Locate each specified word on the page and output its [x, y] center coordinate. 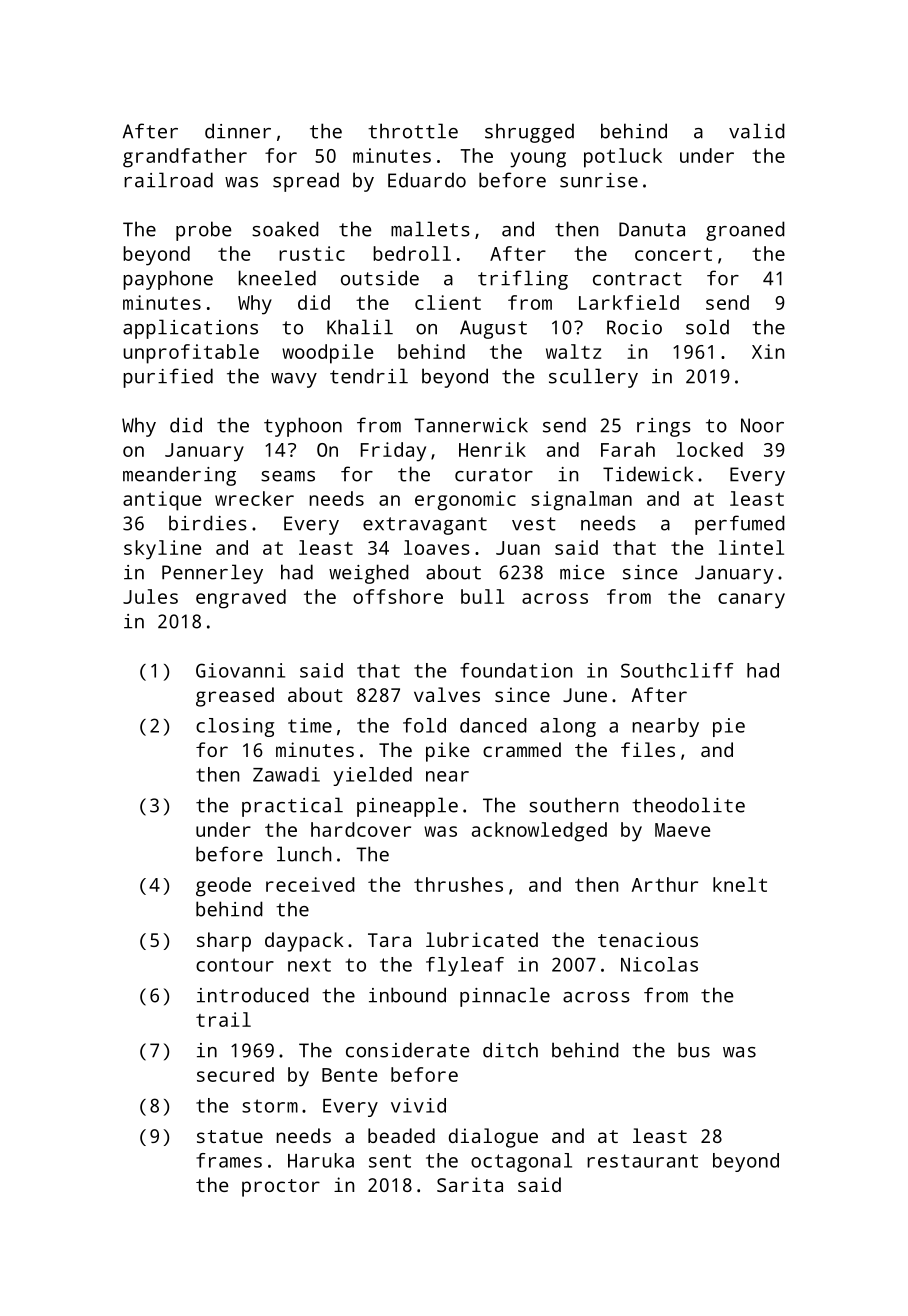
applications [190, 329]
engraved [241, 599]
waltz [573, 351]
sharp [224, 942]
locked [710, 449]
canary [751, 601]
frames [229, 1160]
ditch [510, 1050]
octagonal [521, 1162]
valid [757, 131]
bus [694, 1050]
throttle [413, 131]
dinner [238, 131]
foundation [516, 670]
